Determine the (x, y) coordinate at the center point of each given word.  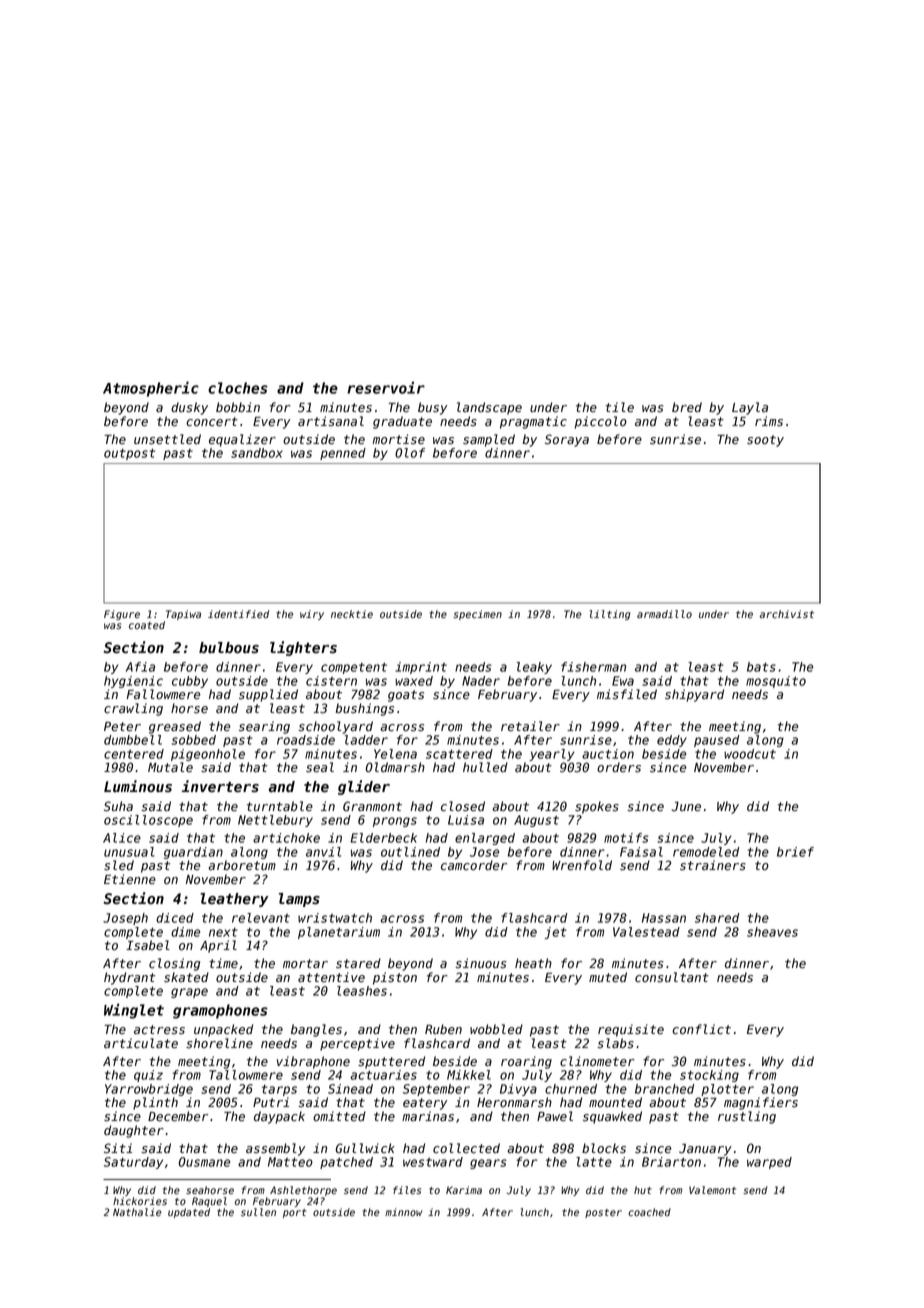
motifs (626, 838)
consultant (672, 977)
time (223, 963)
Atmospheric (151, 389)
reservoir (386, 387)
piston (395, 978)
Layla (750, 408)
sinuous (481, 963)
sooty (765, 441)
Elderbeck (383, 838)
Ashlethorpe (303, 1191)
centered (134, 754)
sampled (489, 440)
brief (795, 852)
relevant (261, 918)
